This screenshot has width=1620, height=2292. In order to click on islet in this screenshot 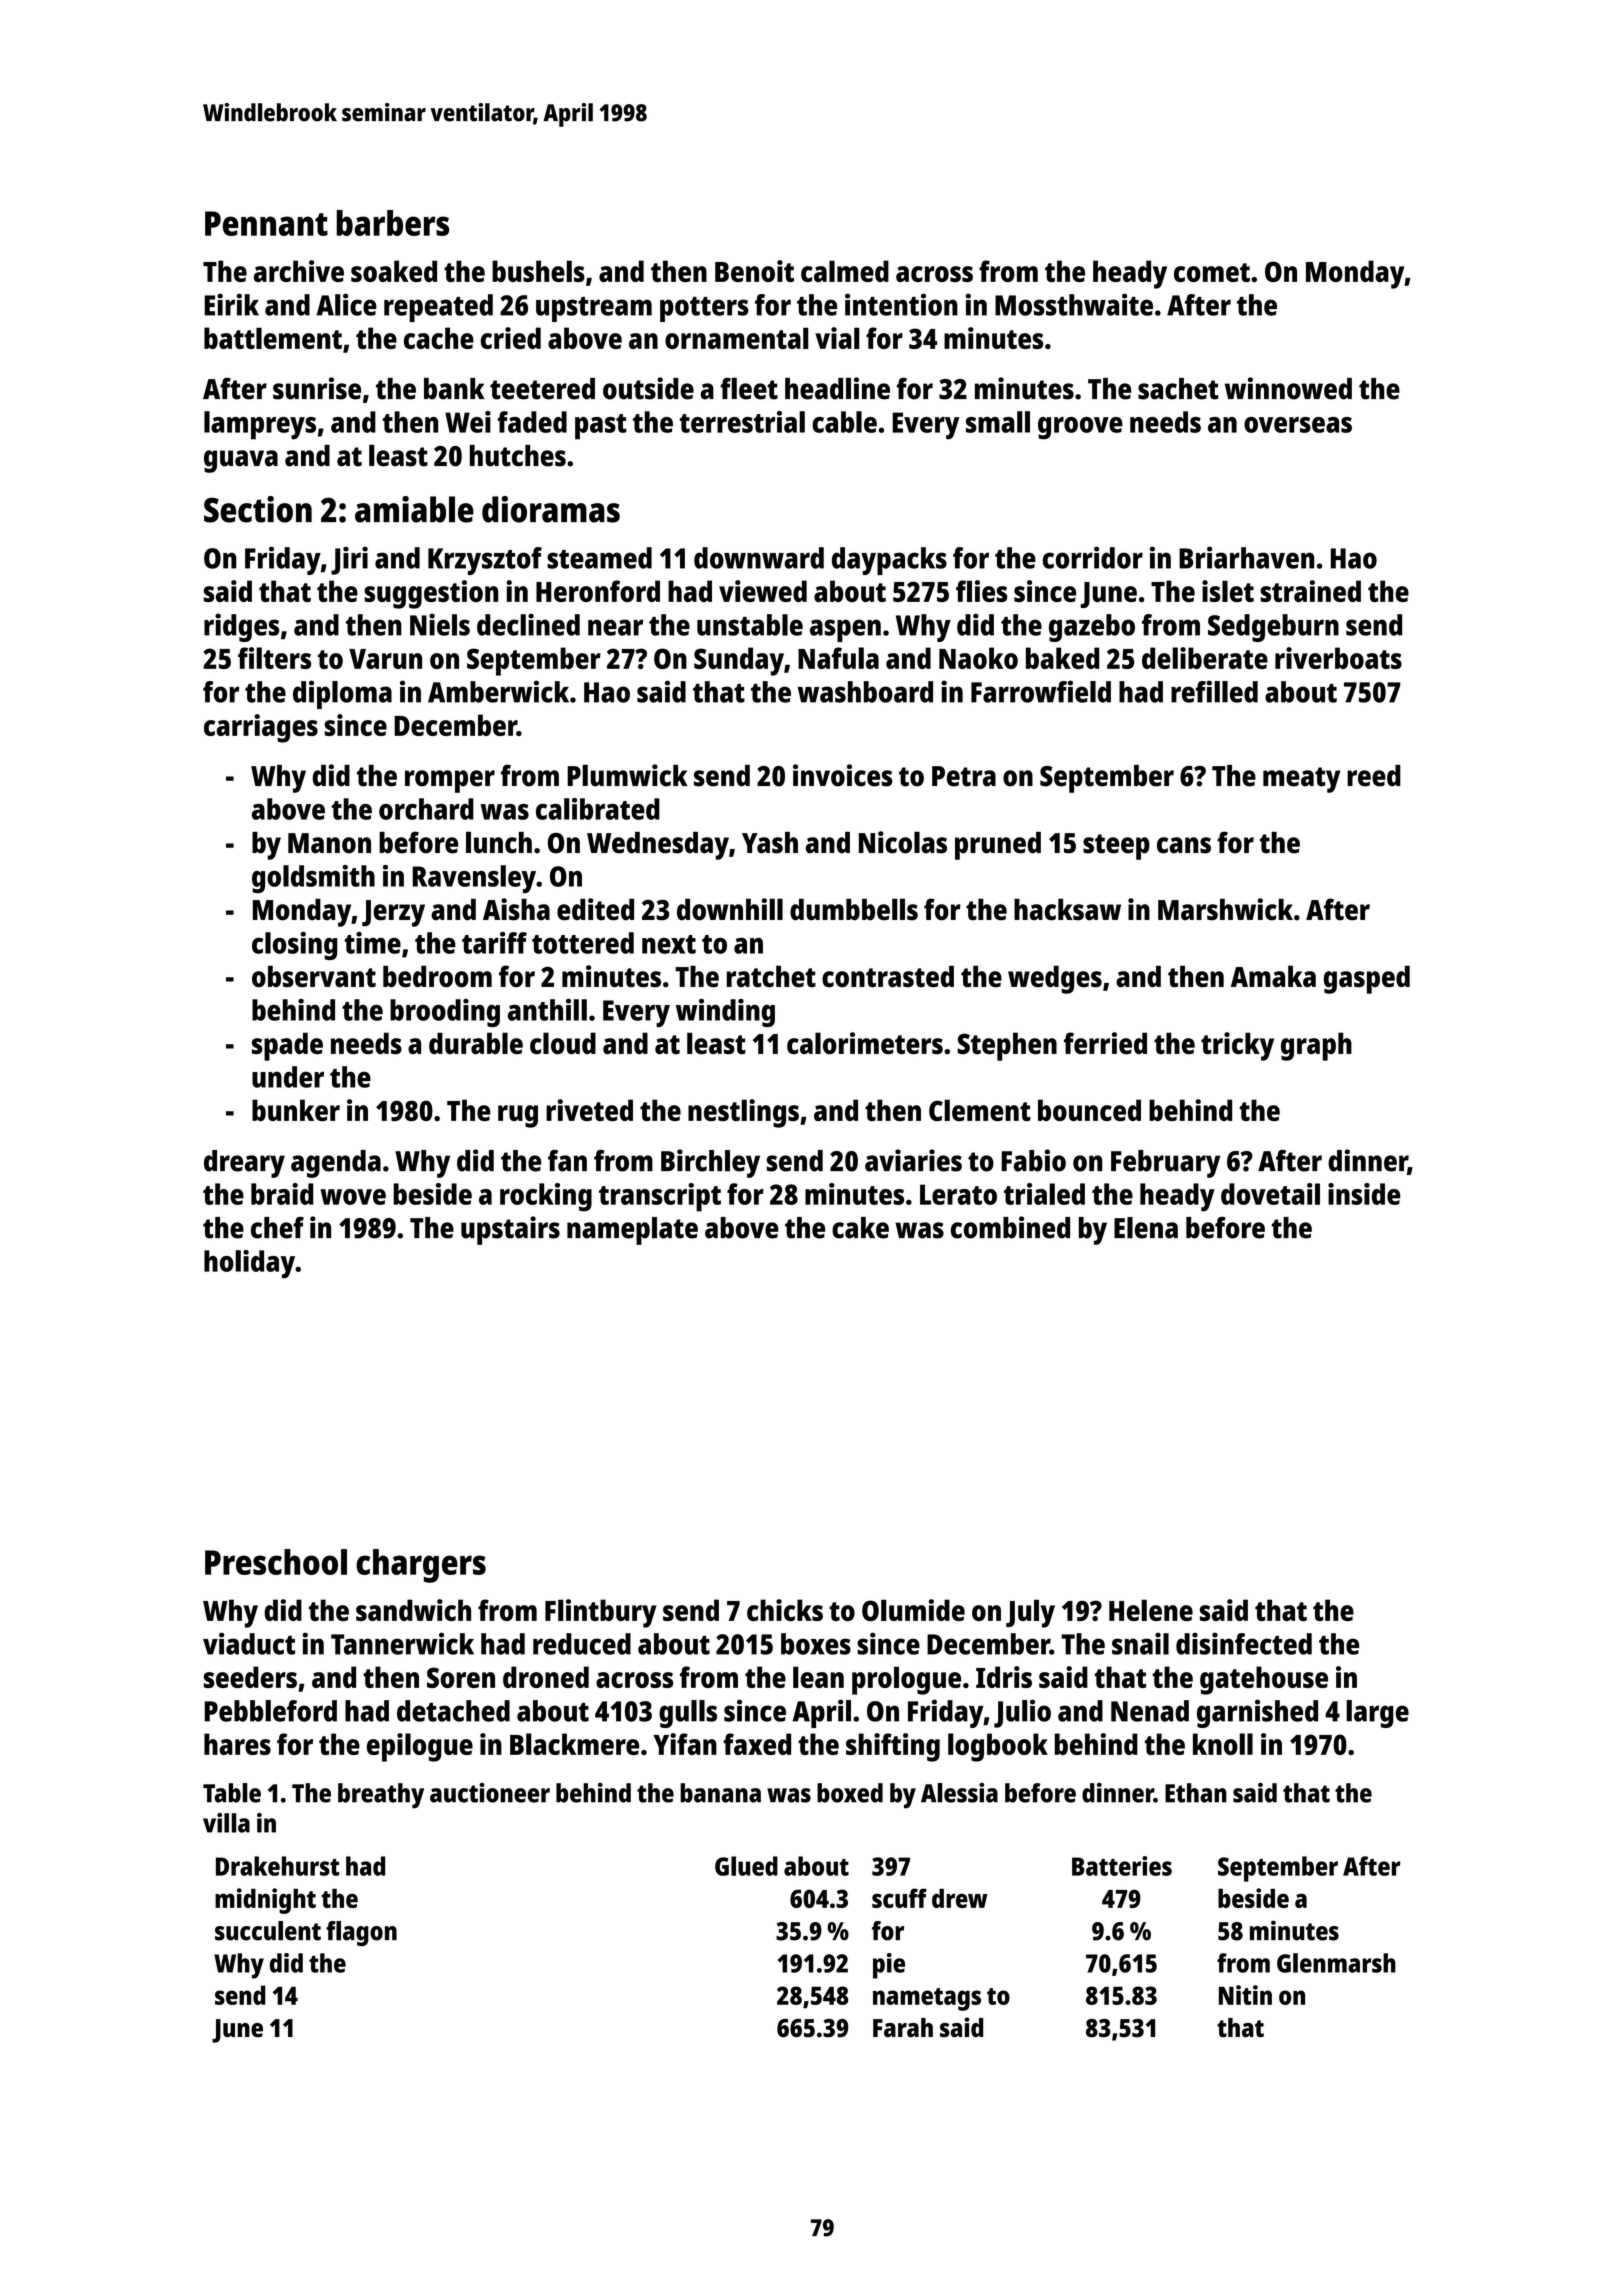, I will do `click(1228, 591)`.
